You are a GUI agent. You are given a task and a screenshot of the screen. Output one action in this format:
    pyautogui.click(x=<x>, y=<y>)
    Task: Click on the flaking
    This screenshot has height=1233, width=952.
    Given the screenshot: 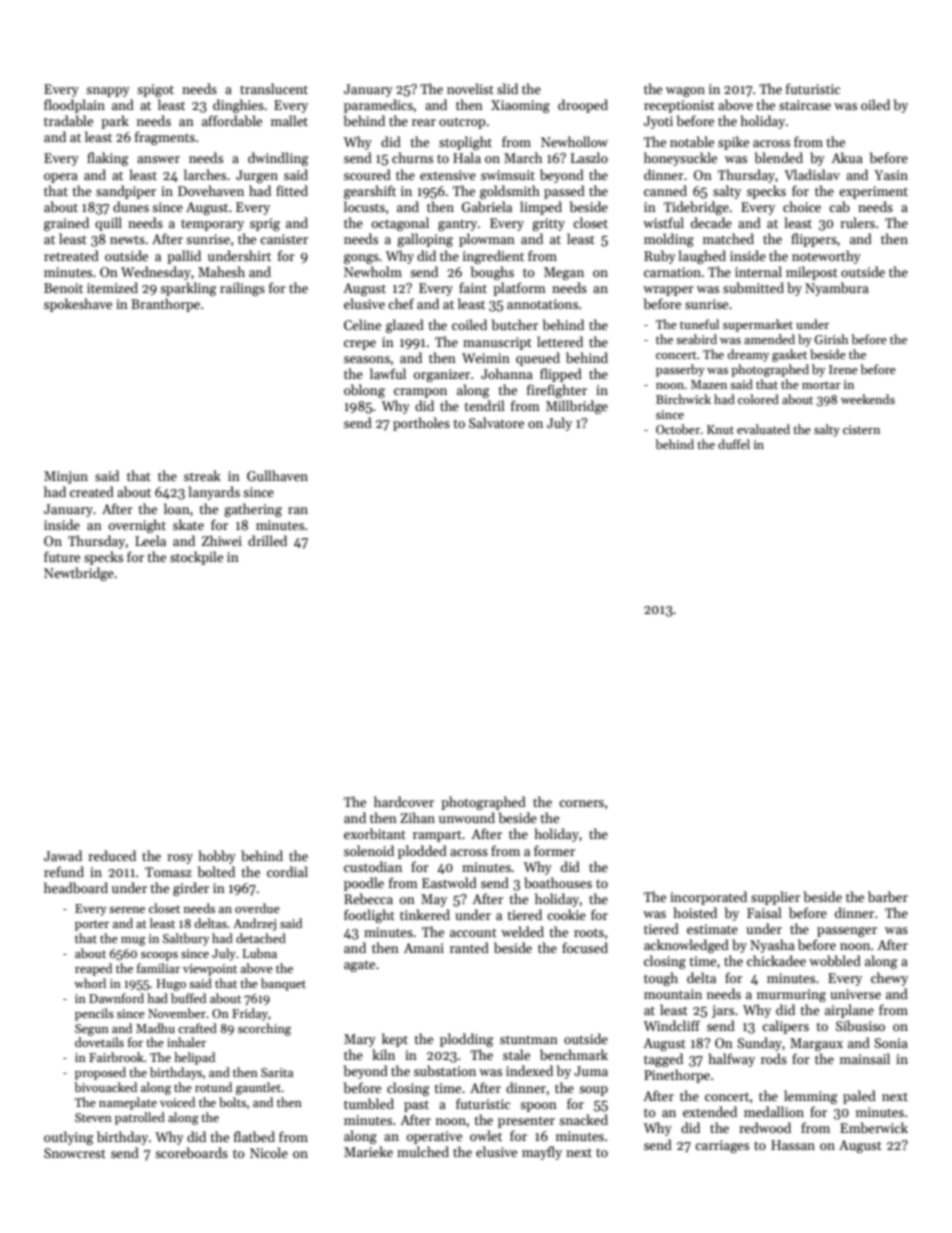 What is the action you would take?
    pyautogui.click(x=108, y=159)
